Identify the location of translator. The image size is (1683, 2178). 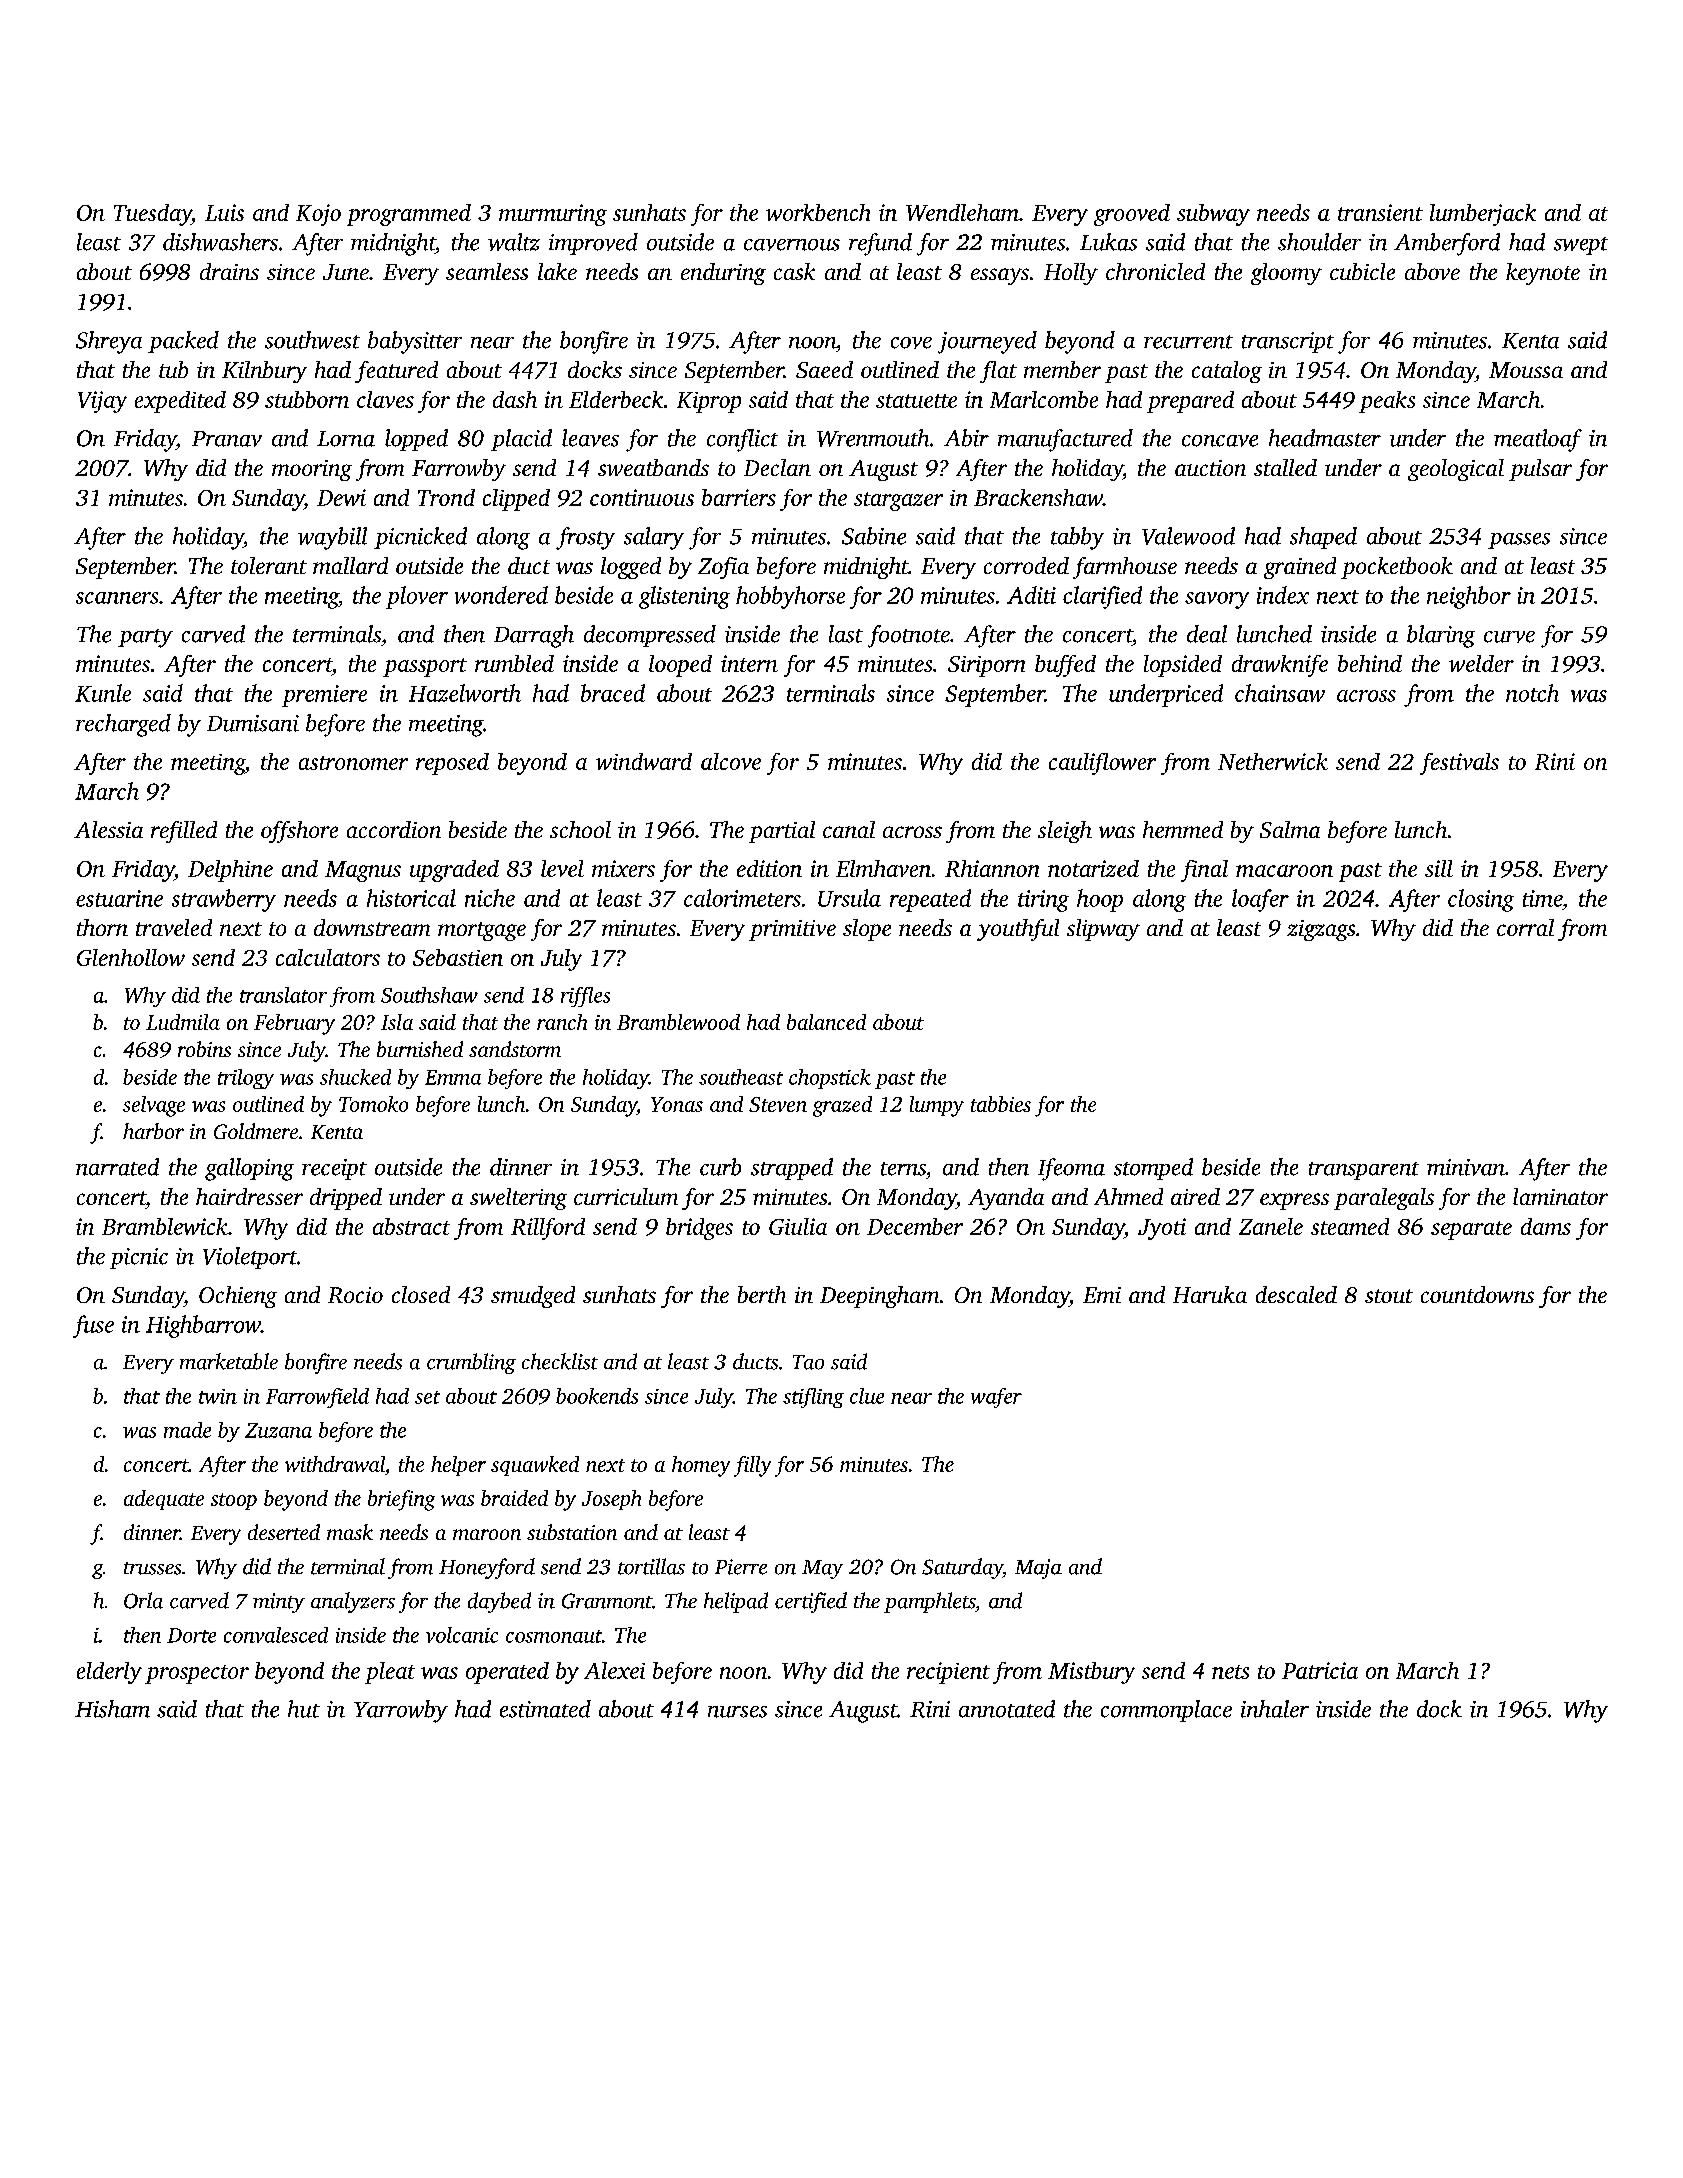
(283, 995).
